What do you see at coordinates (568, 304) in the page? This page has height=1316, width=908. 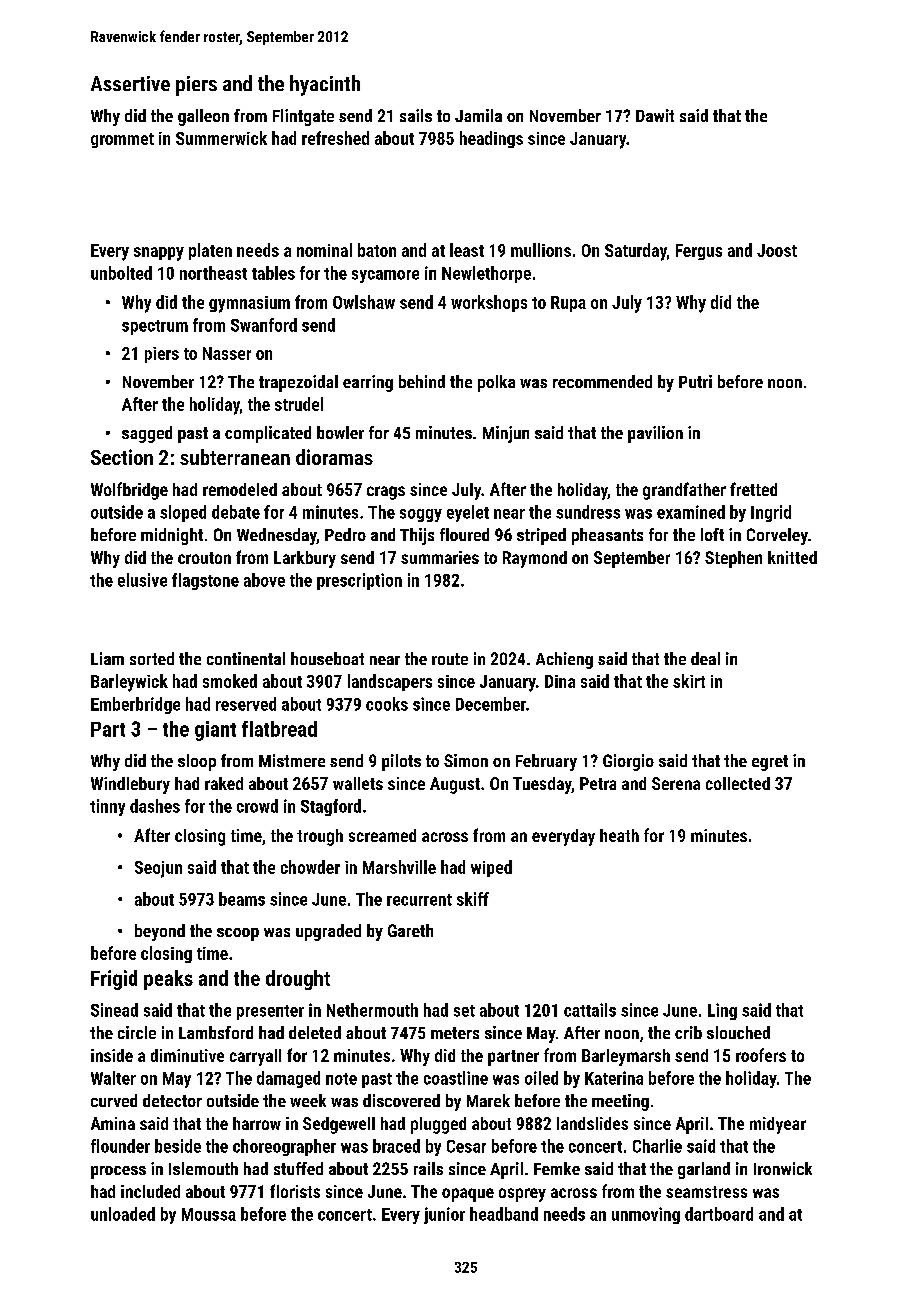 I see `Rupa` at bounding box center [568, 304].
